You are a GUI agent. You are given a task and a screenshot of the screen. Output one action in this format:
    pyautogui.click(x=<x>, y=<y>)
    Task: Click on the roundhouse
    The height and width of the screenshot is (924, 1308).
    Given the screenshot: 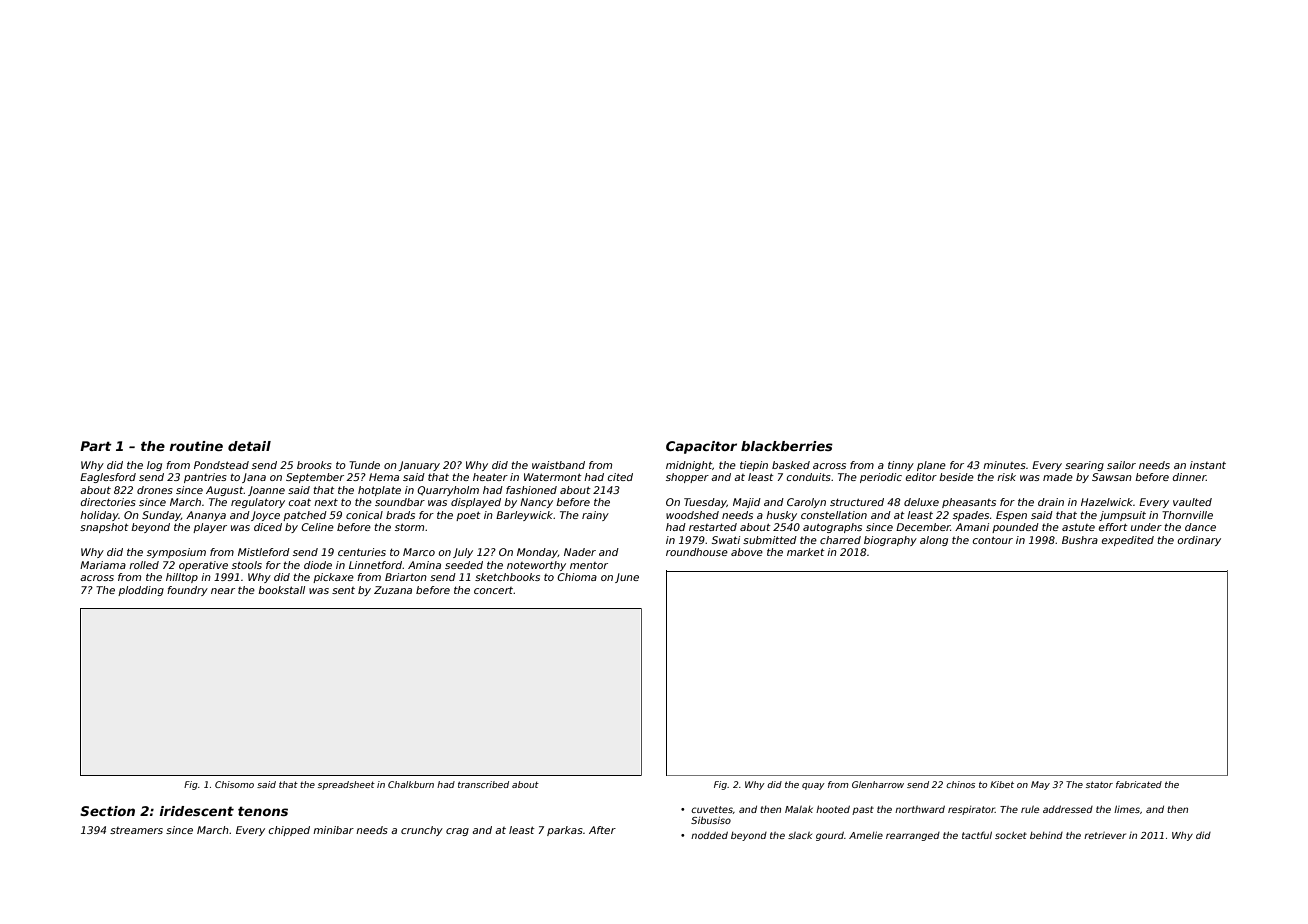 What is the action you would take?
    pyautogui.click(x=697, y=552)
